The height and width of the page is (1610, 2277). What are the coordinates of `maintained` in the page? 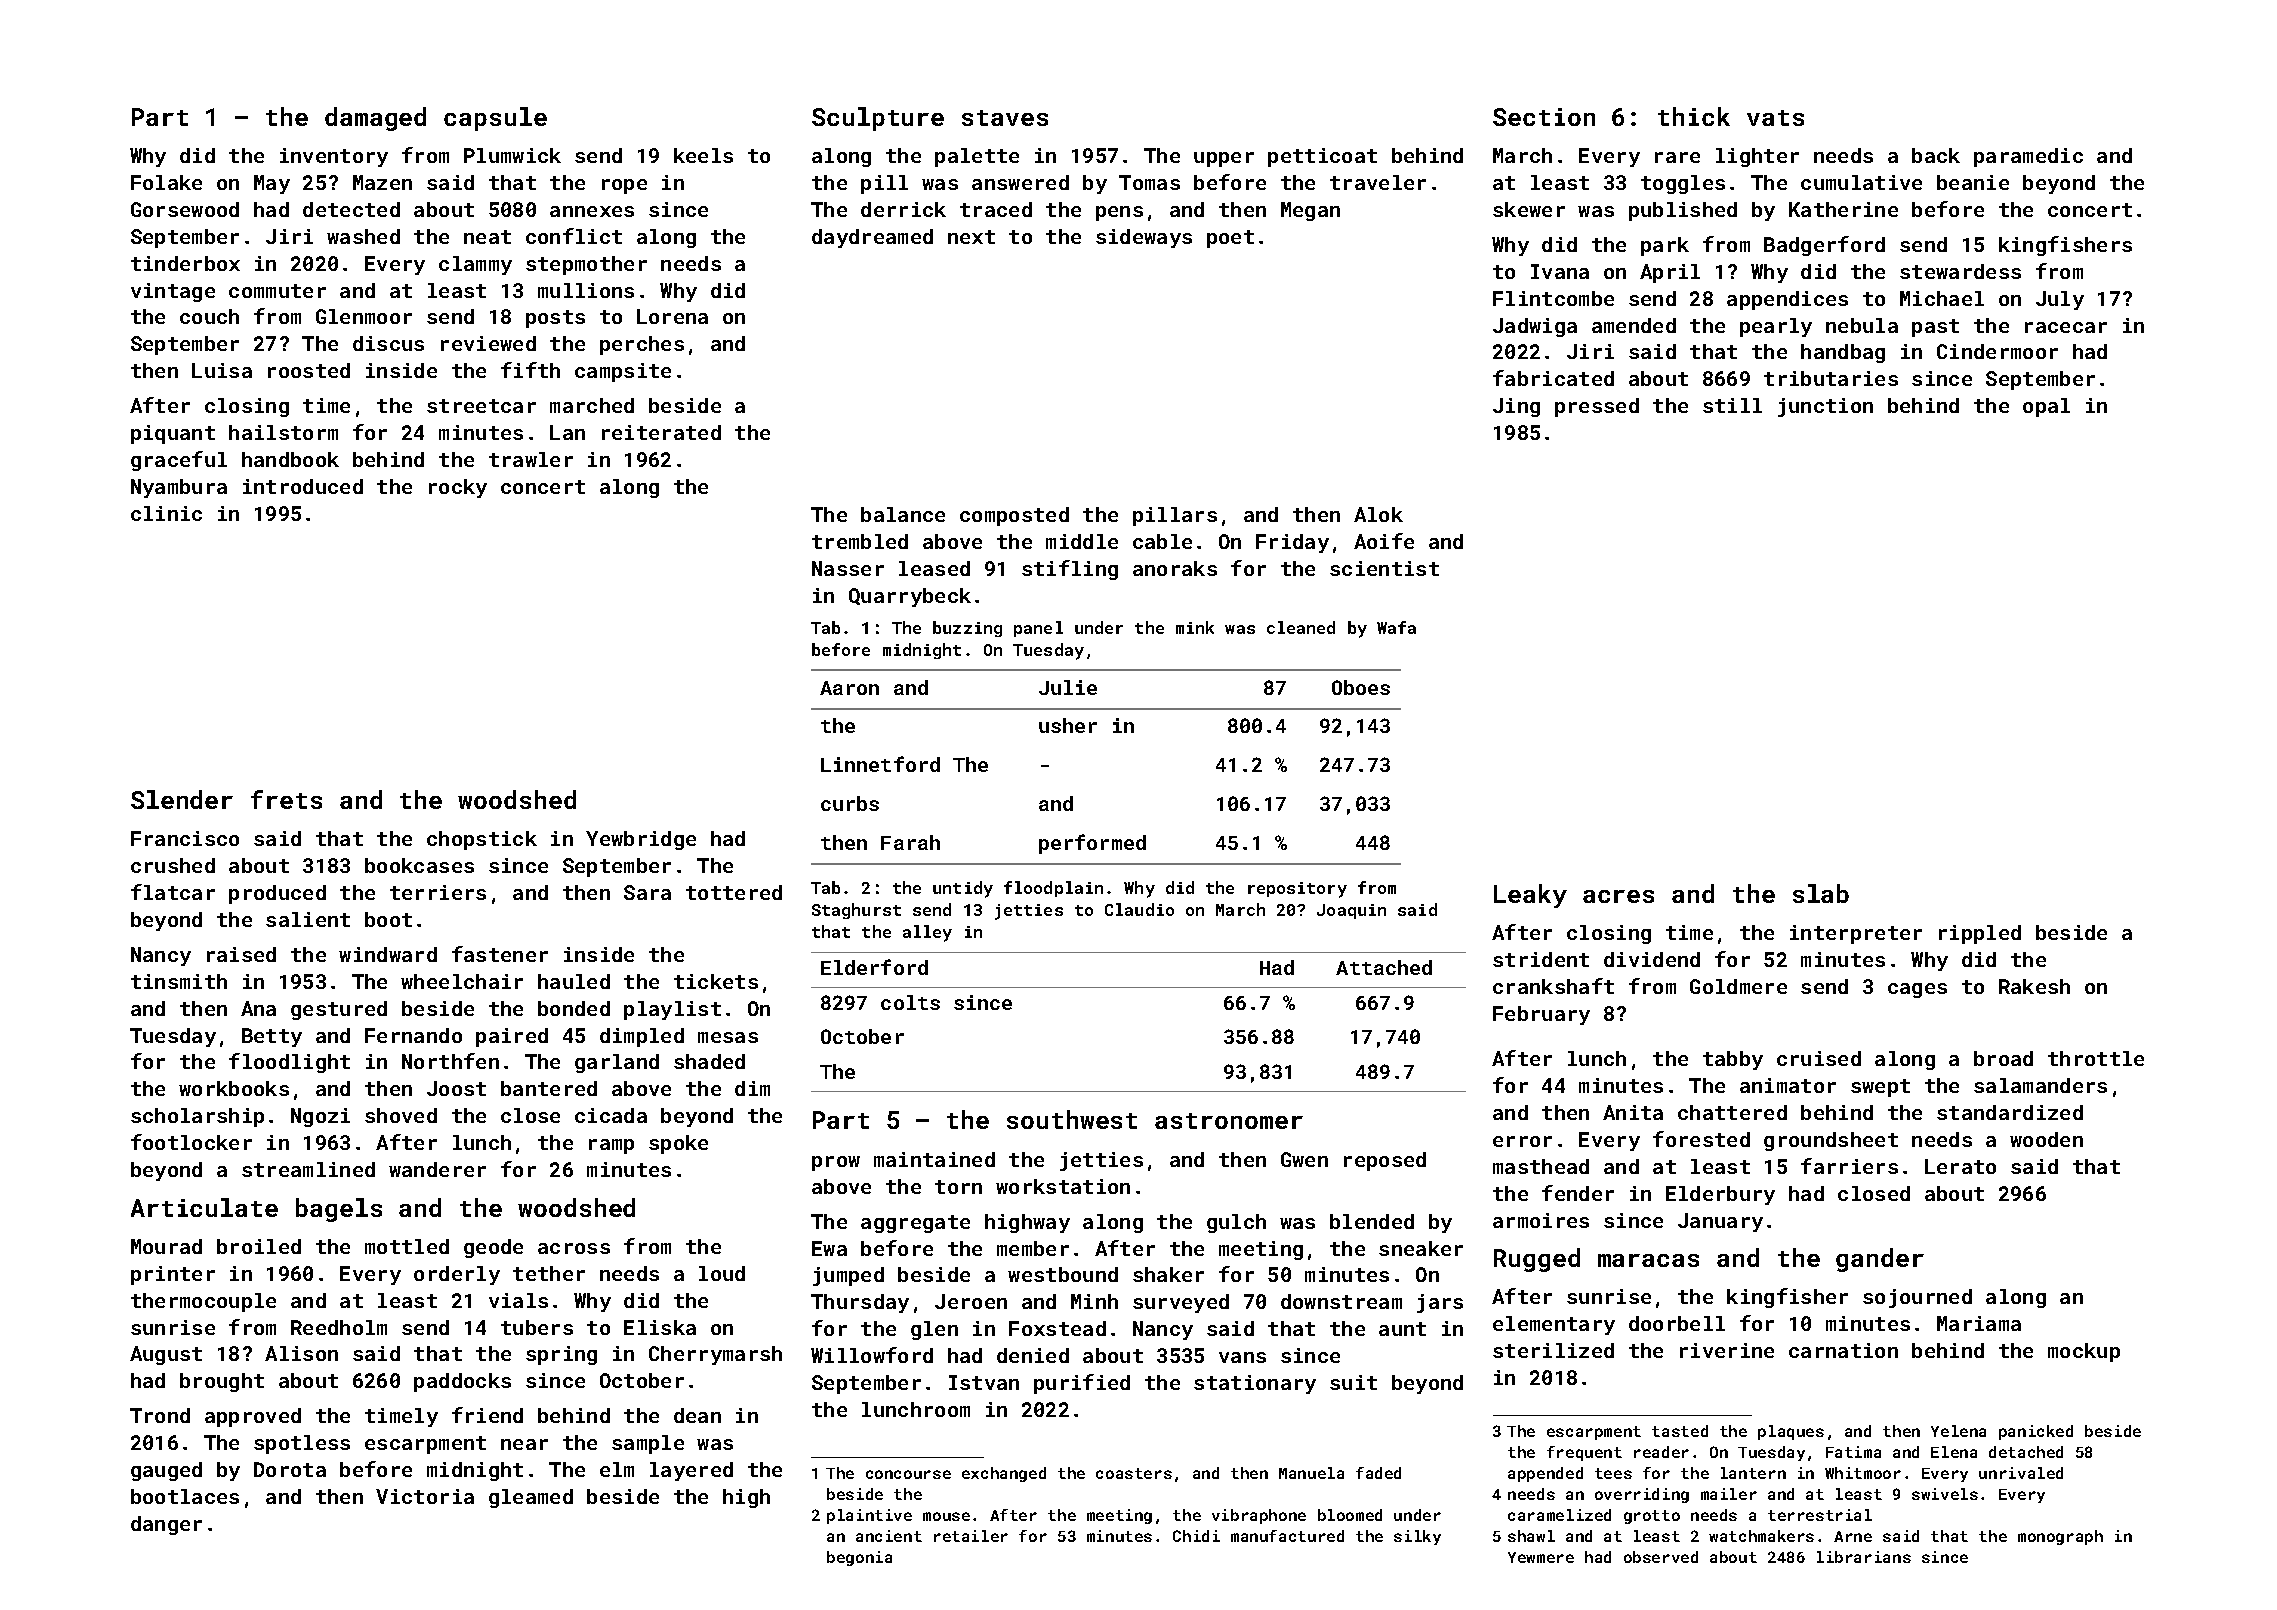 It's located at (934, 1159).
